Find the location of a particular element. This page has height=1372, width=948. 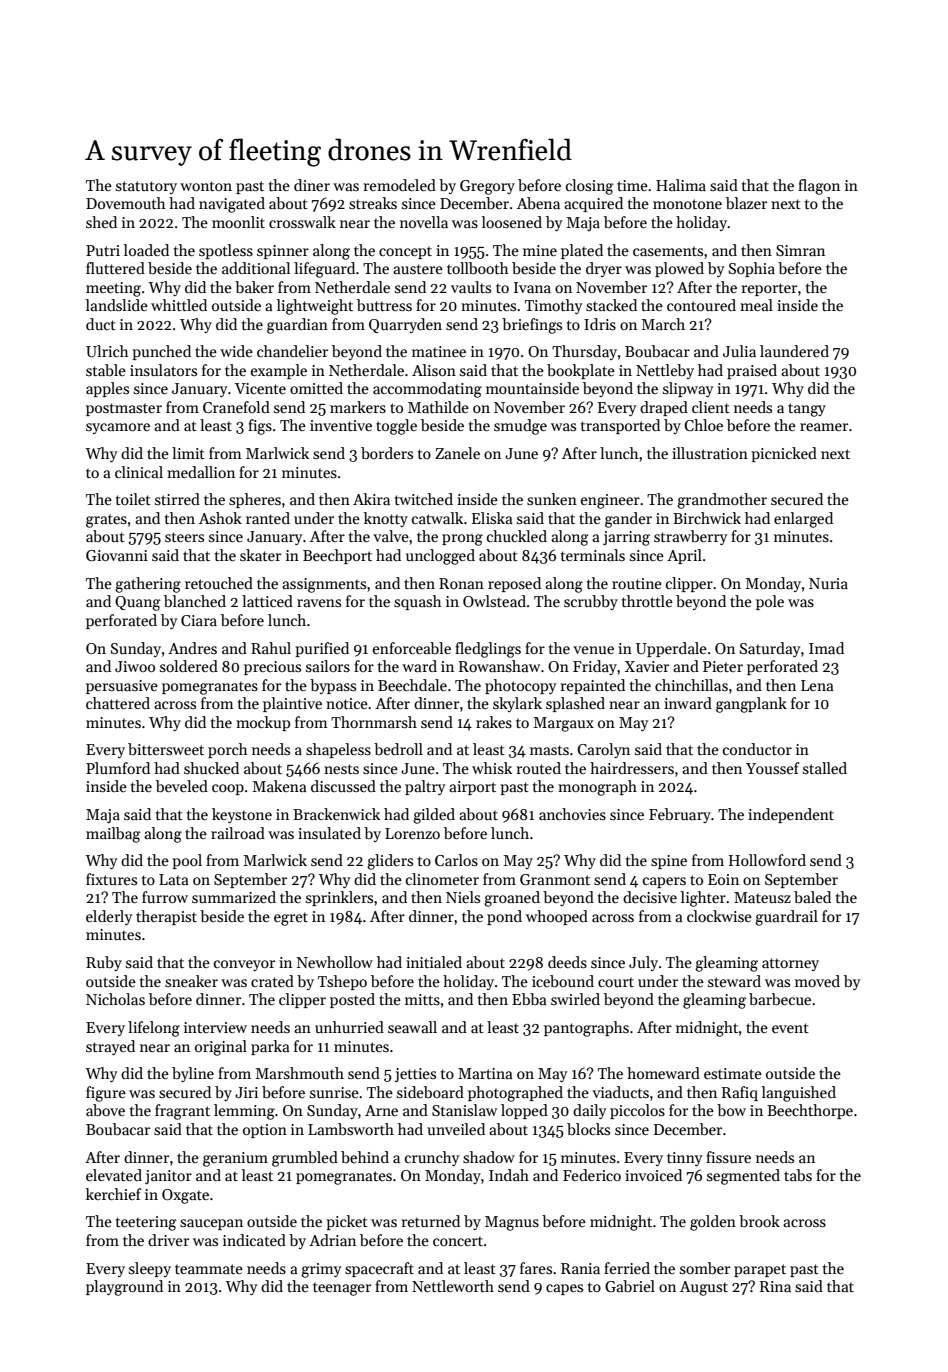

omitted is located at coordinates (316, 388).
